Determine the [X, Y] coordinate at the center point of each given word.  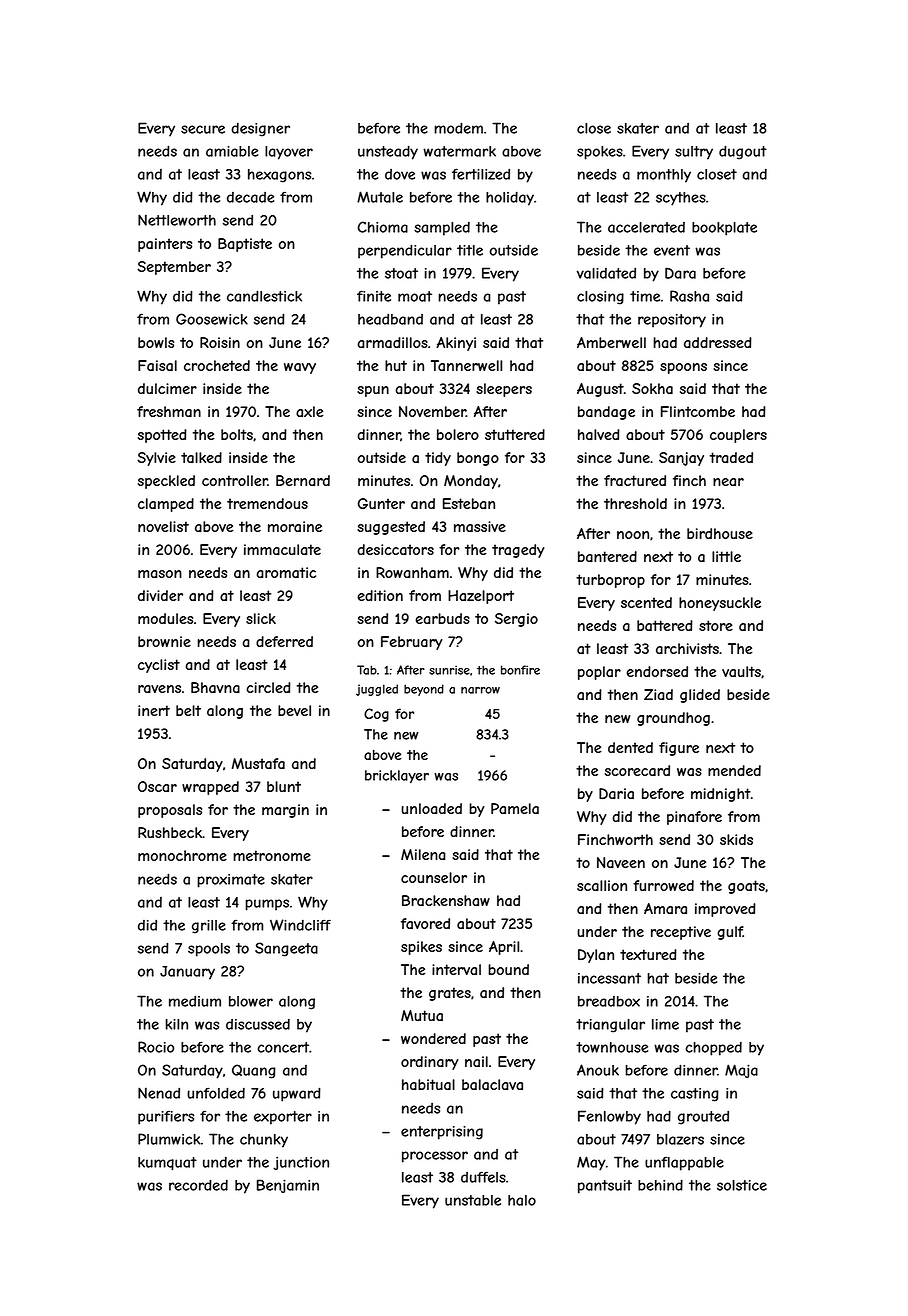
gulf [730, 933]
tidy [438, 459]
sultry [694, 153]
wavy [300, 368]
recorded [198, 1185]
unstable [473, 1200]
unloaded [431, 808]
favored [425, 923]
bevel [294, 710]
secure [203, 129]
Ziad [658, 694]
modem [458, 128]
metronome [272, 855]
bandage [606, 413]
